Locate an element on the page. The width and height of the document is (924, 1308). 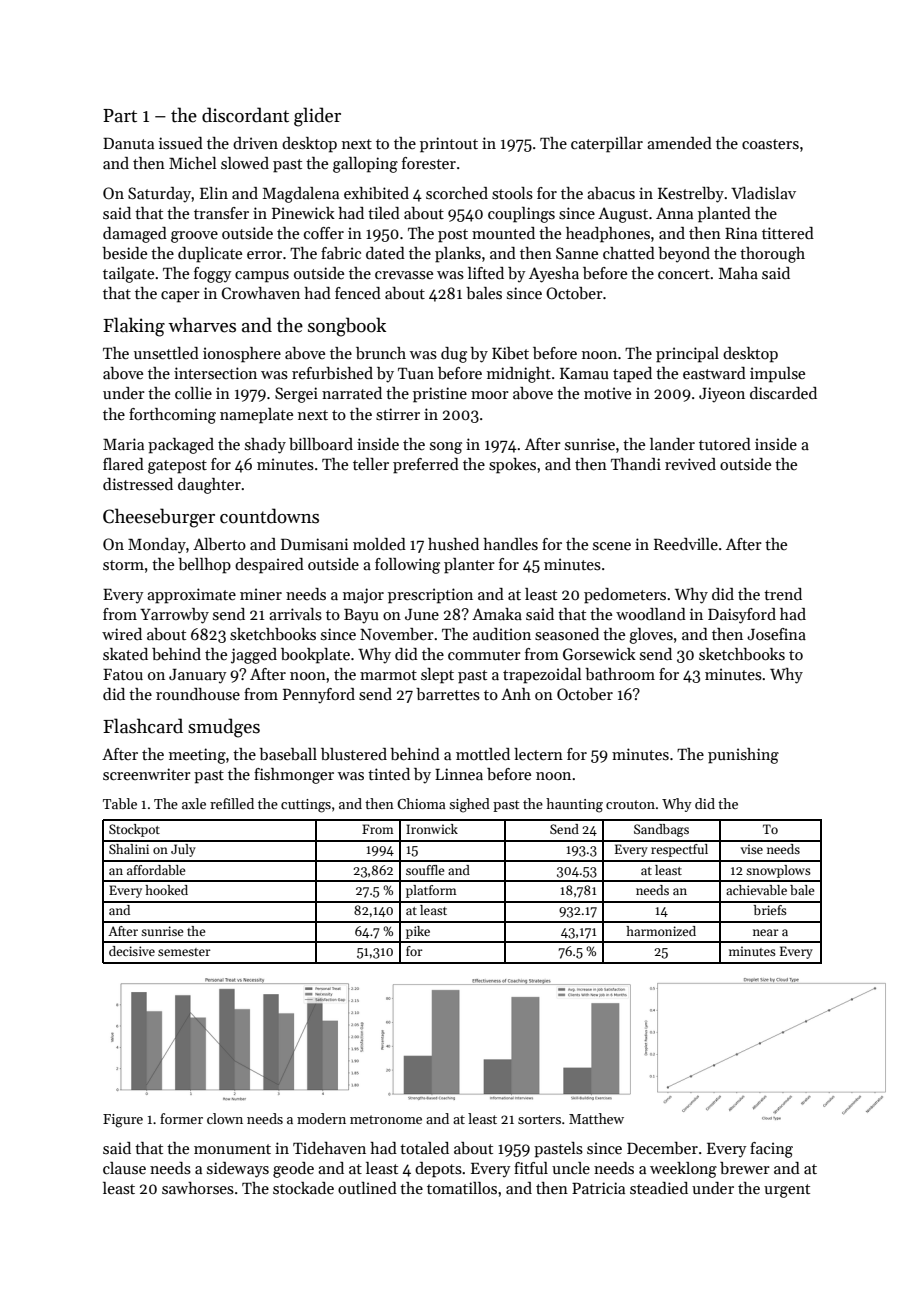
fenced is located at coordinates (358, 293).
